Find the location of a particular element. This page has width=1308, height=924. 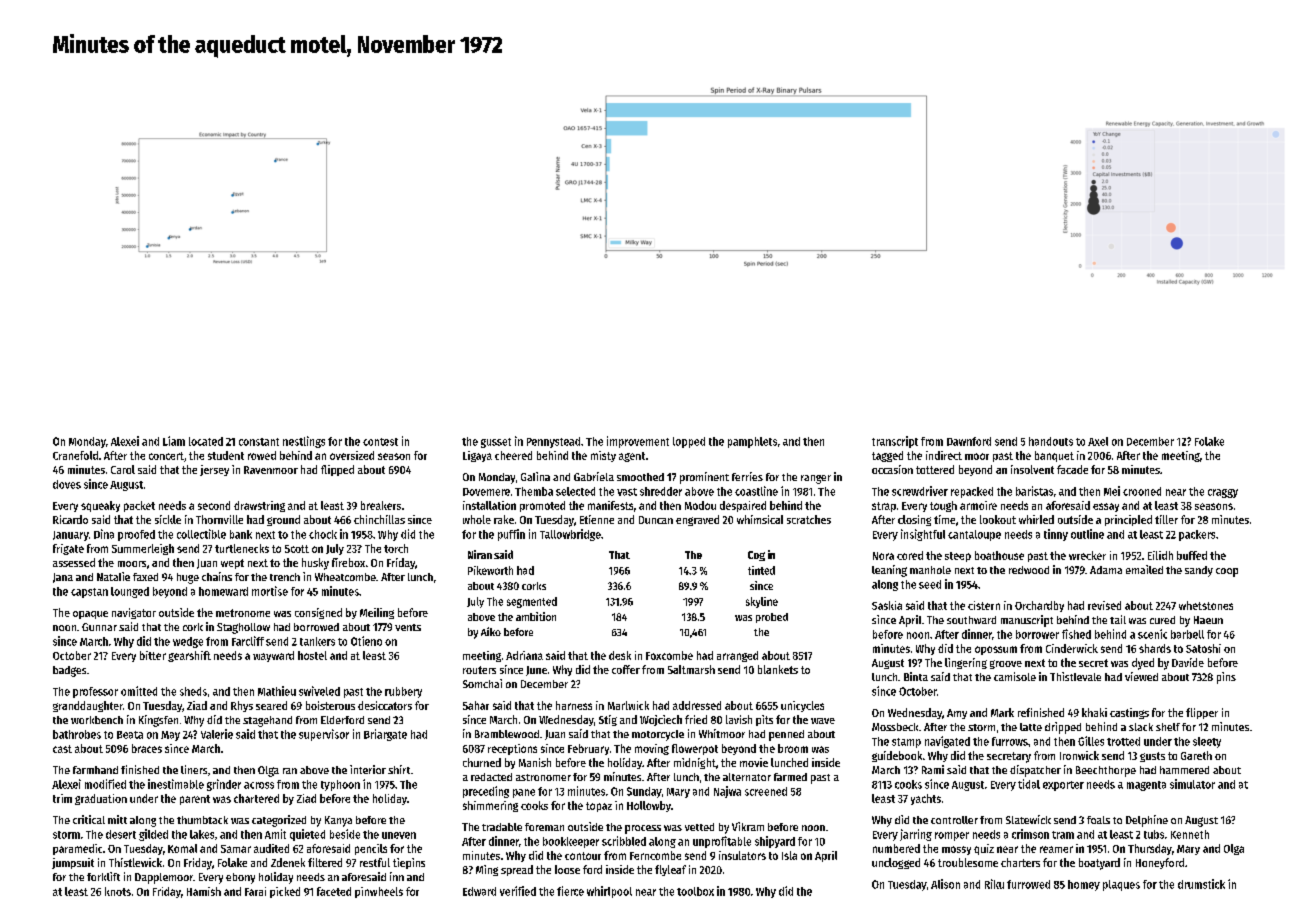

categorized is located at coordinates (279, 821).
